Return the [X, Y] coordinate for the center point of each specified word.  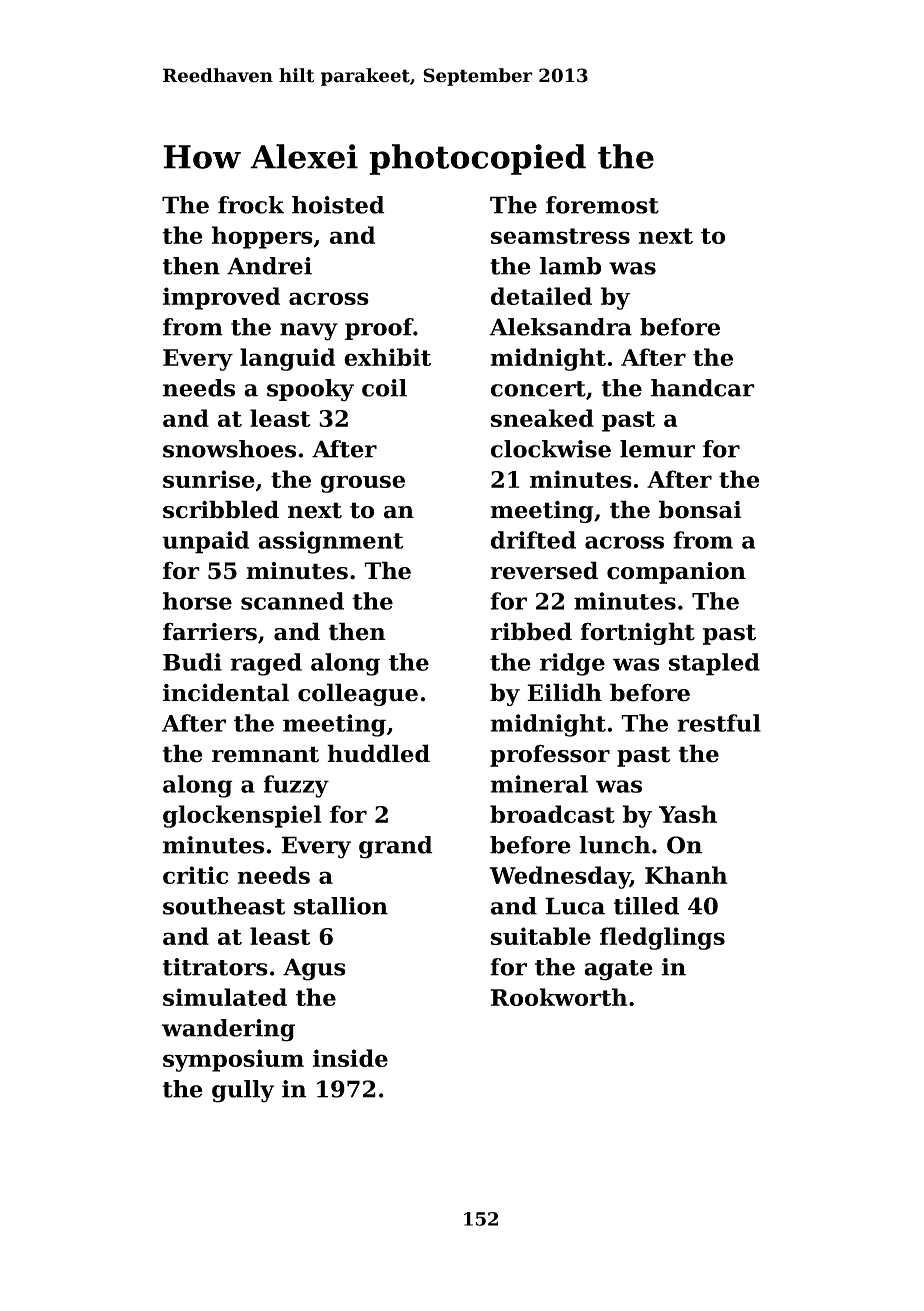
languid [287, 359]
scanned [292, 601]
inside [350, 1058]
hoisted [338, 205]
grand [396, 847]
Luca [575, 906]
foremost [602, 205]
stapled [714, 664]
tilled [646, 906]
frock [251, 205]
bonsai [700, 509]
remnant [265, 754]
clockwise [551, 449]
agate [618, 970]
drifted [533, 540]
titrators [215, 967]
